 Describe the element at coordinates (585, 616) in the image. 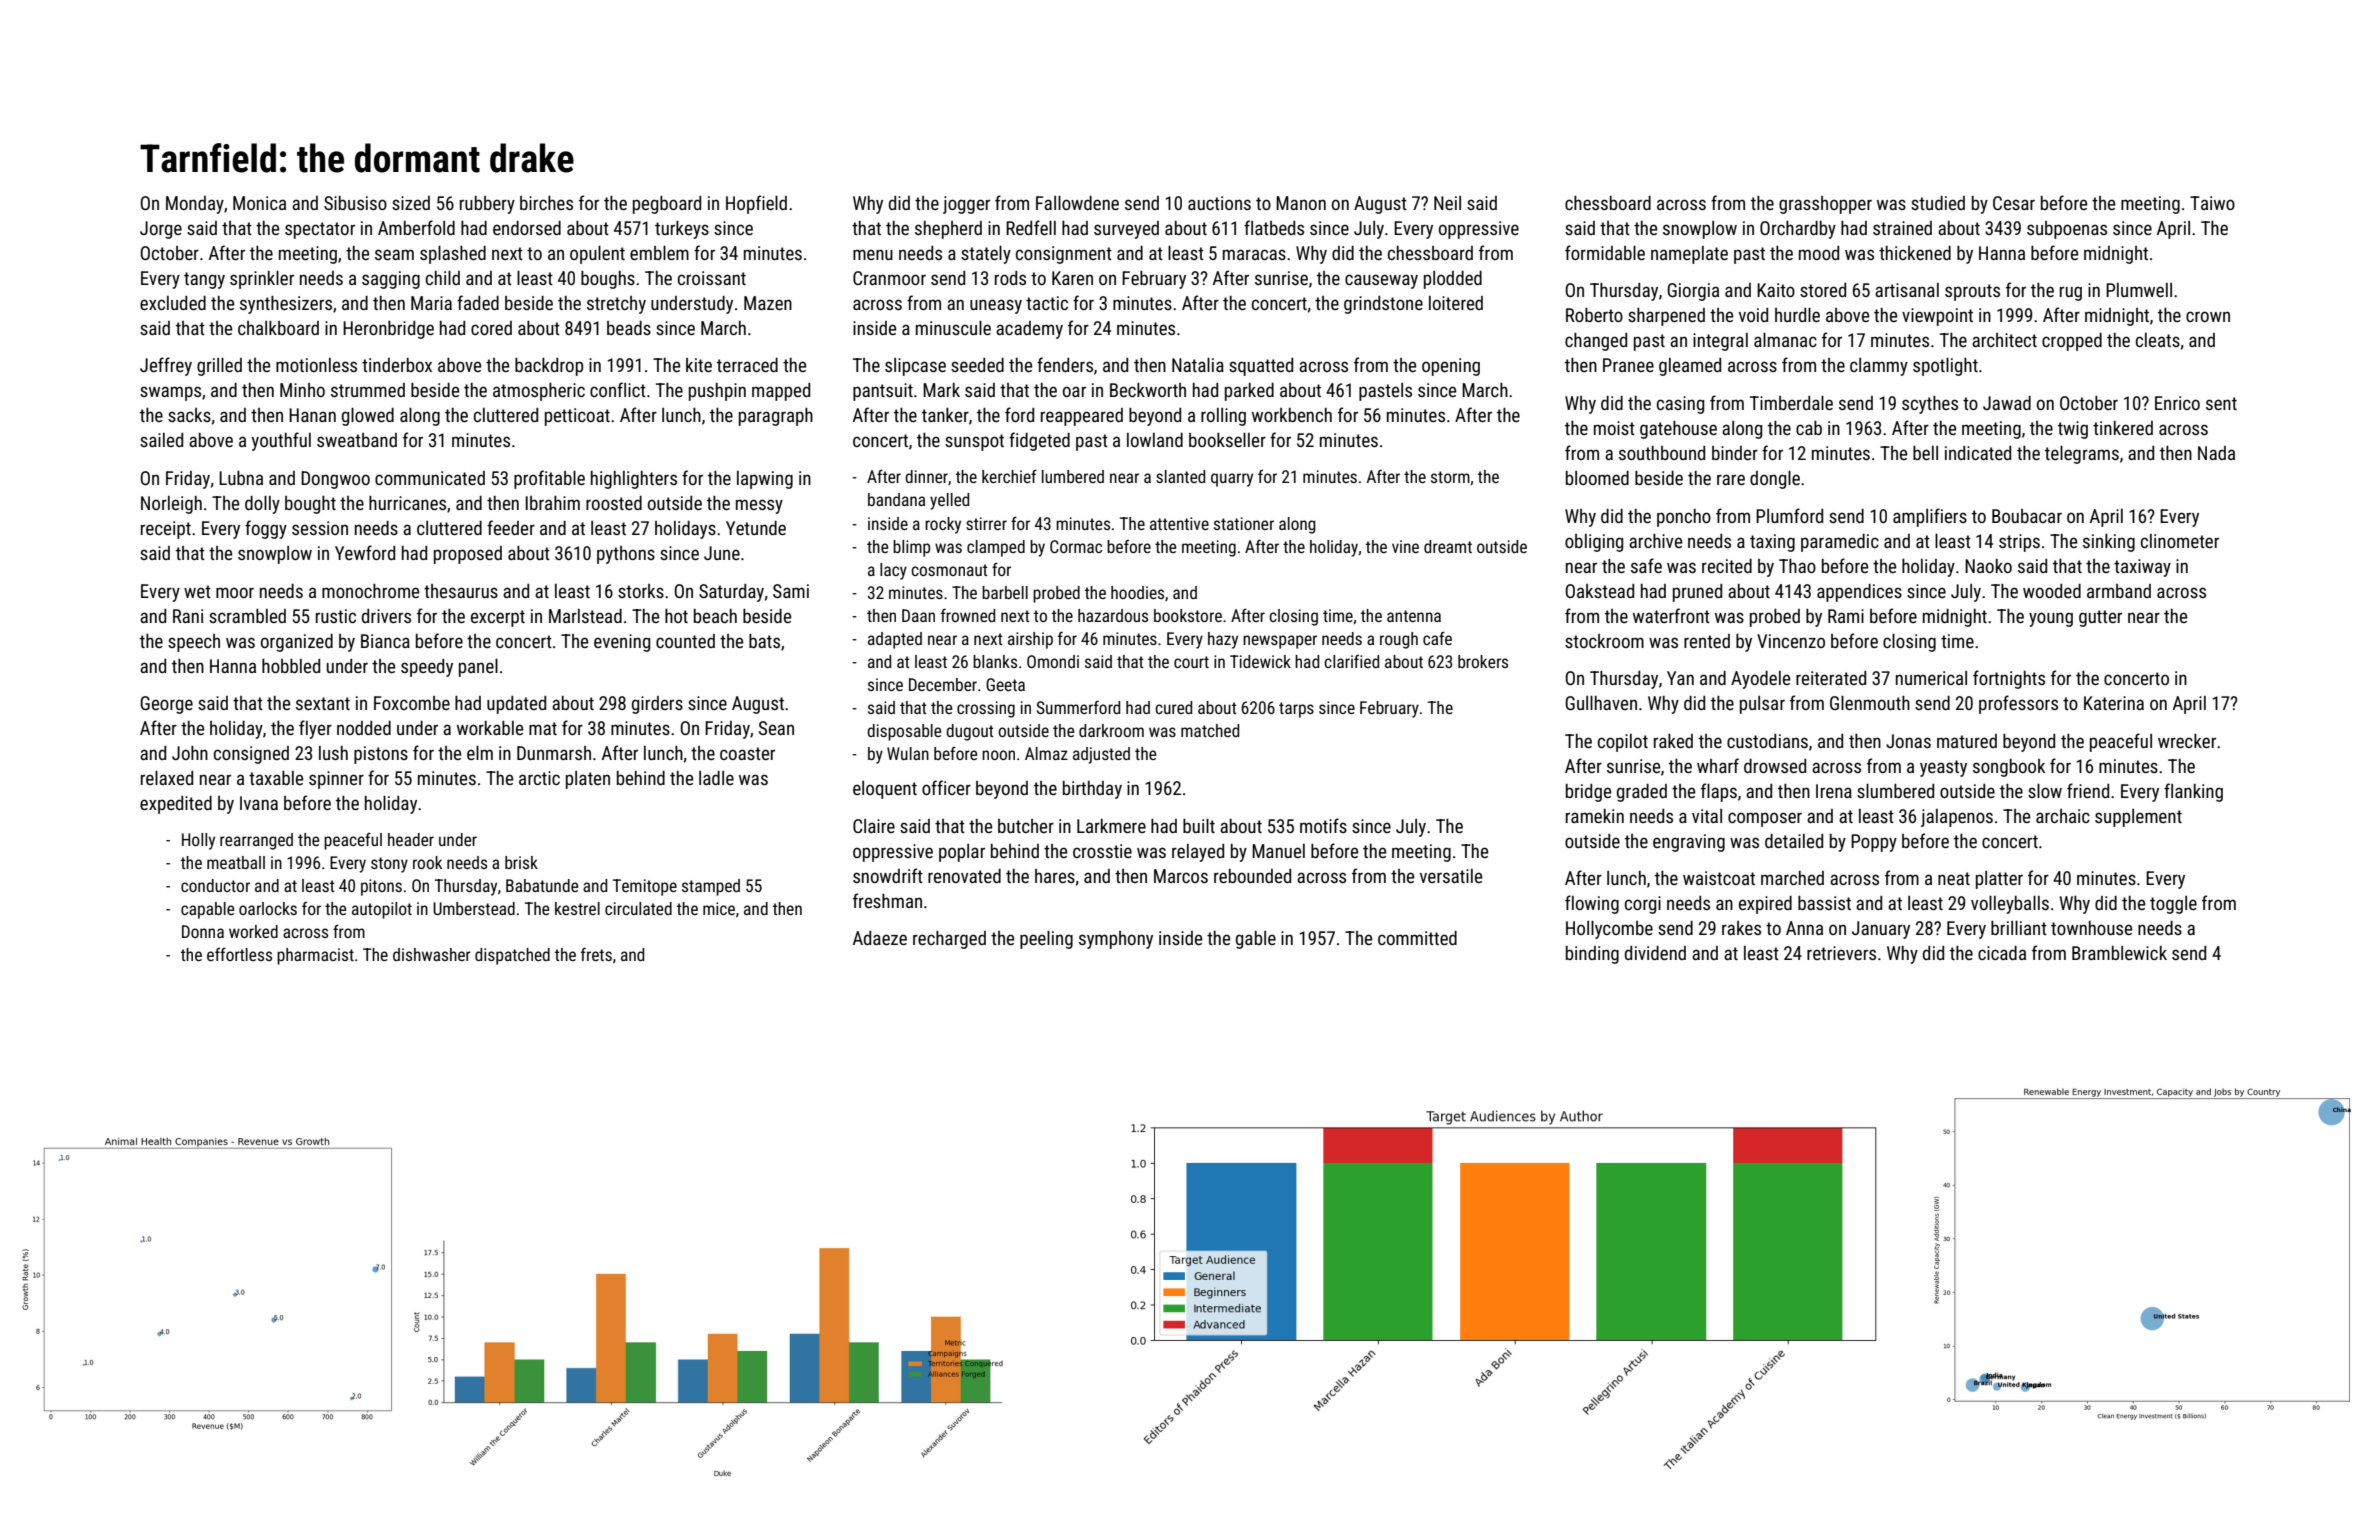

I see `Marlstead` at that location.
